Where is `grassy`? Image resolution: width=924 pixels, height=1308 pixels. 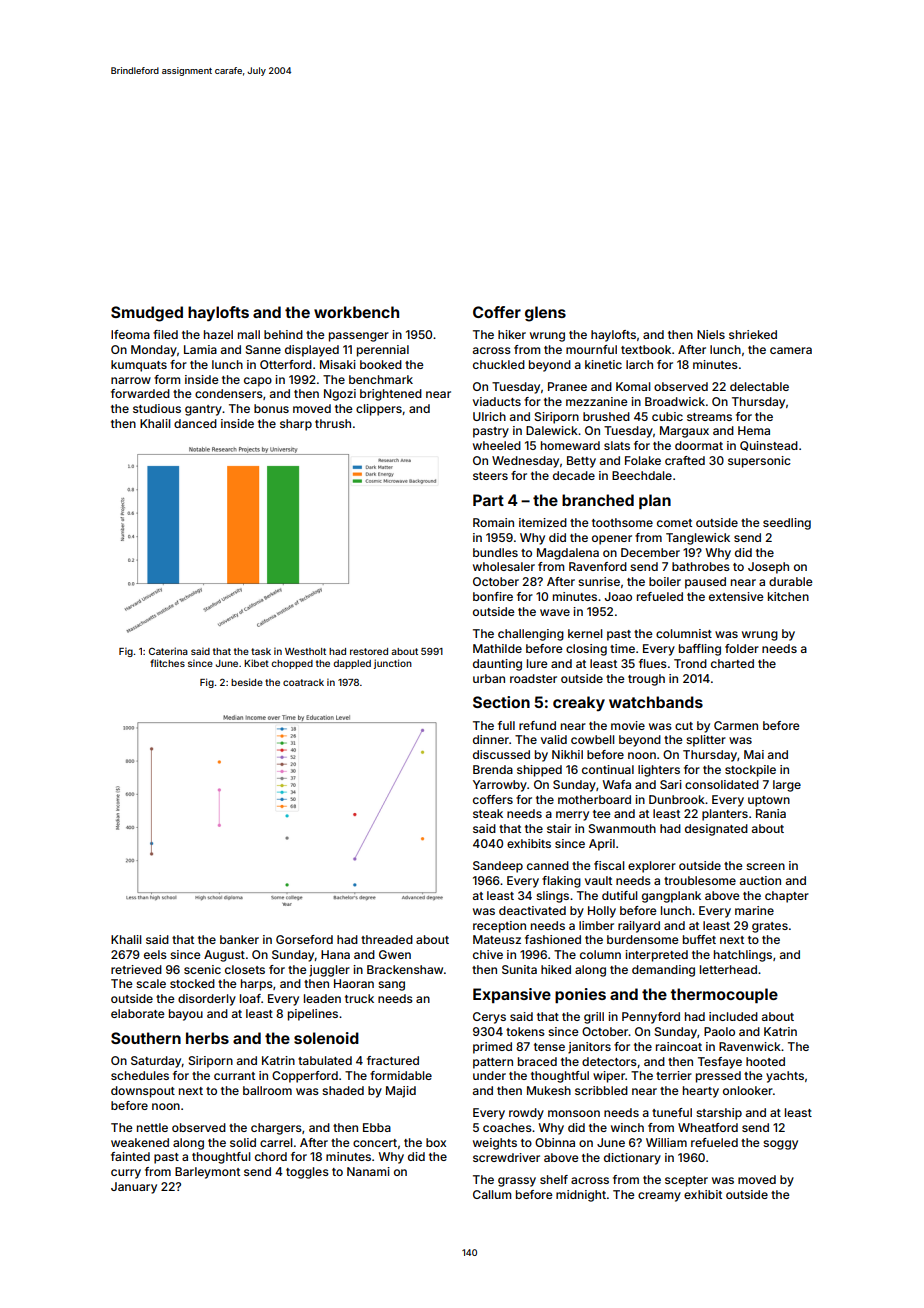
grassy is located at coordinates (517, 1182).
